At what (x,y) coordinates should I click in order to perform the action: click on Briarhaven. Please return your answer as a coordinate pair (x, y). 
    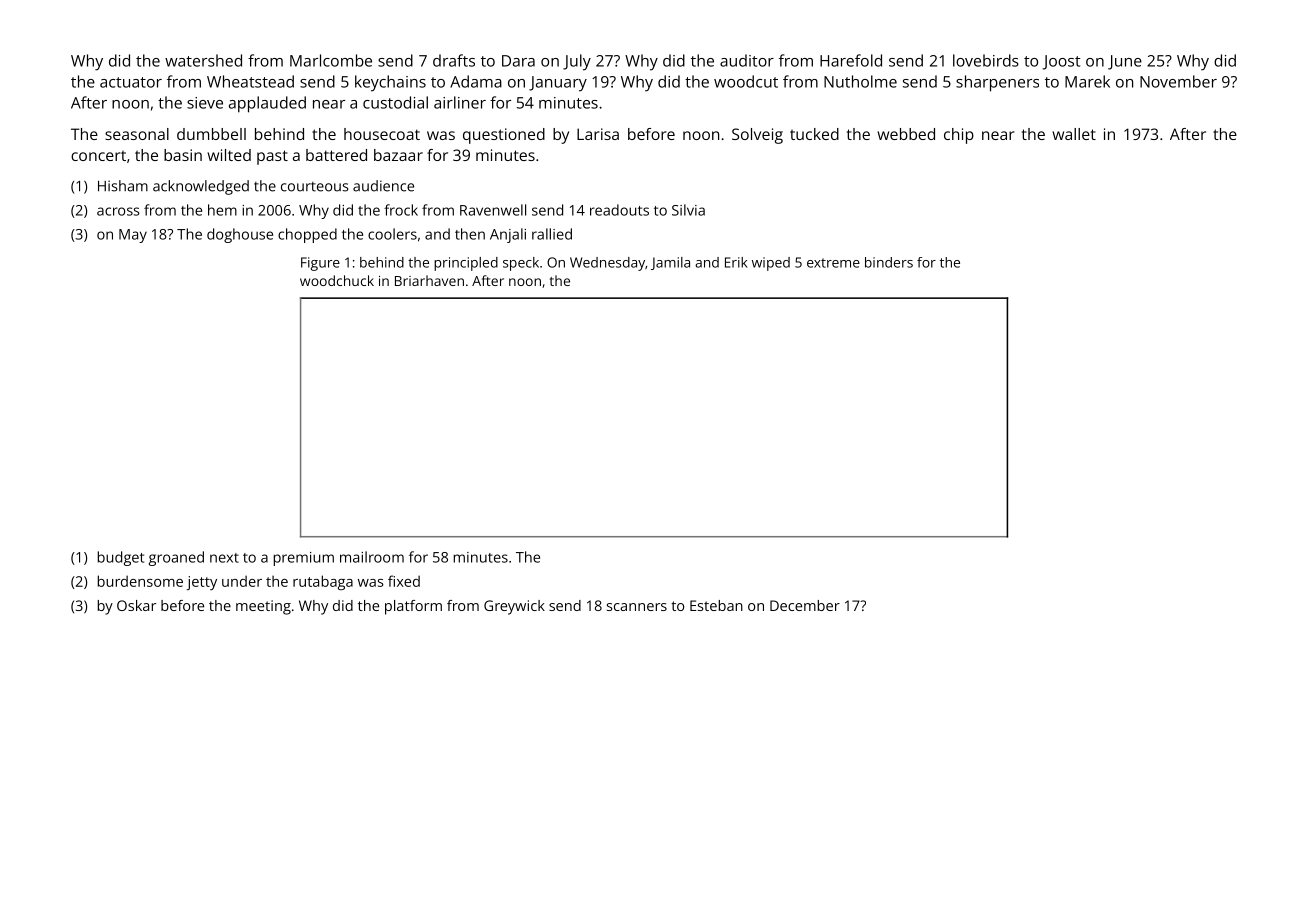
    Looking at the image, I should click on (429, 280).
